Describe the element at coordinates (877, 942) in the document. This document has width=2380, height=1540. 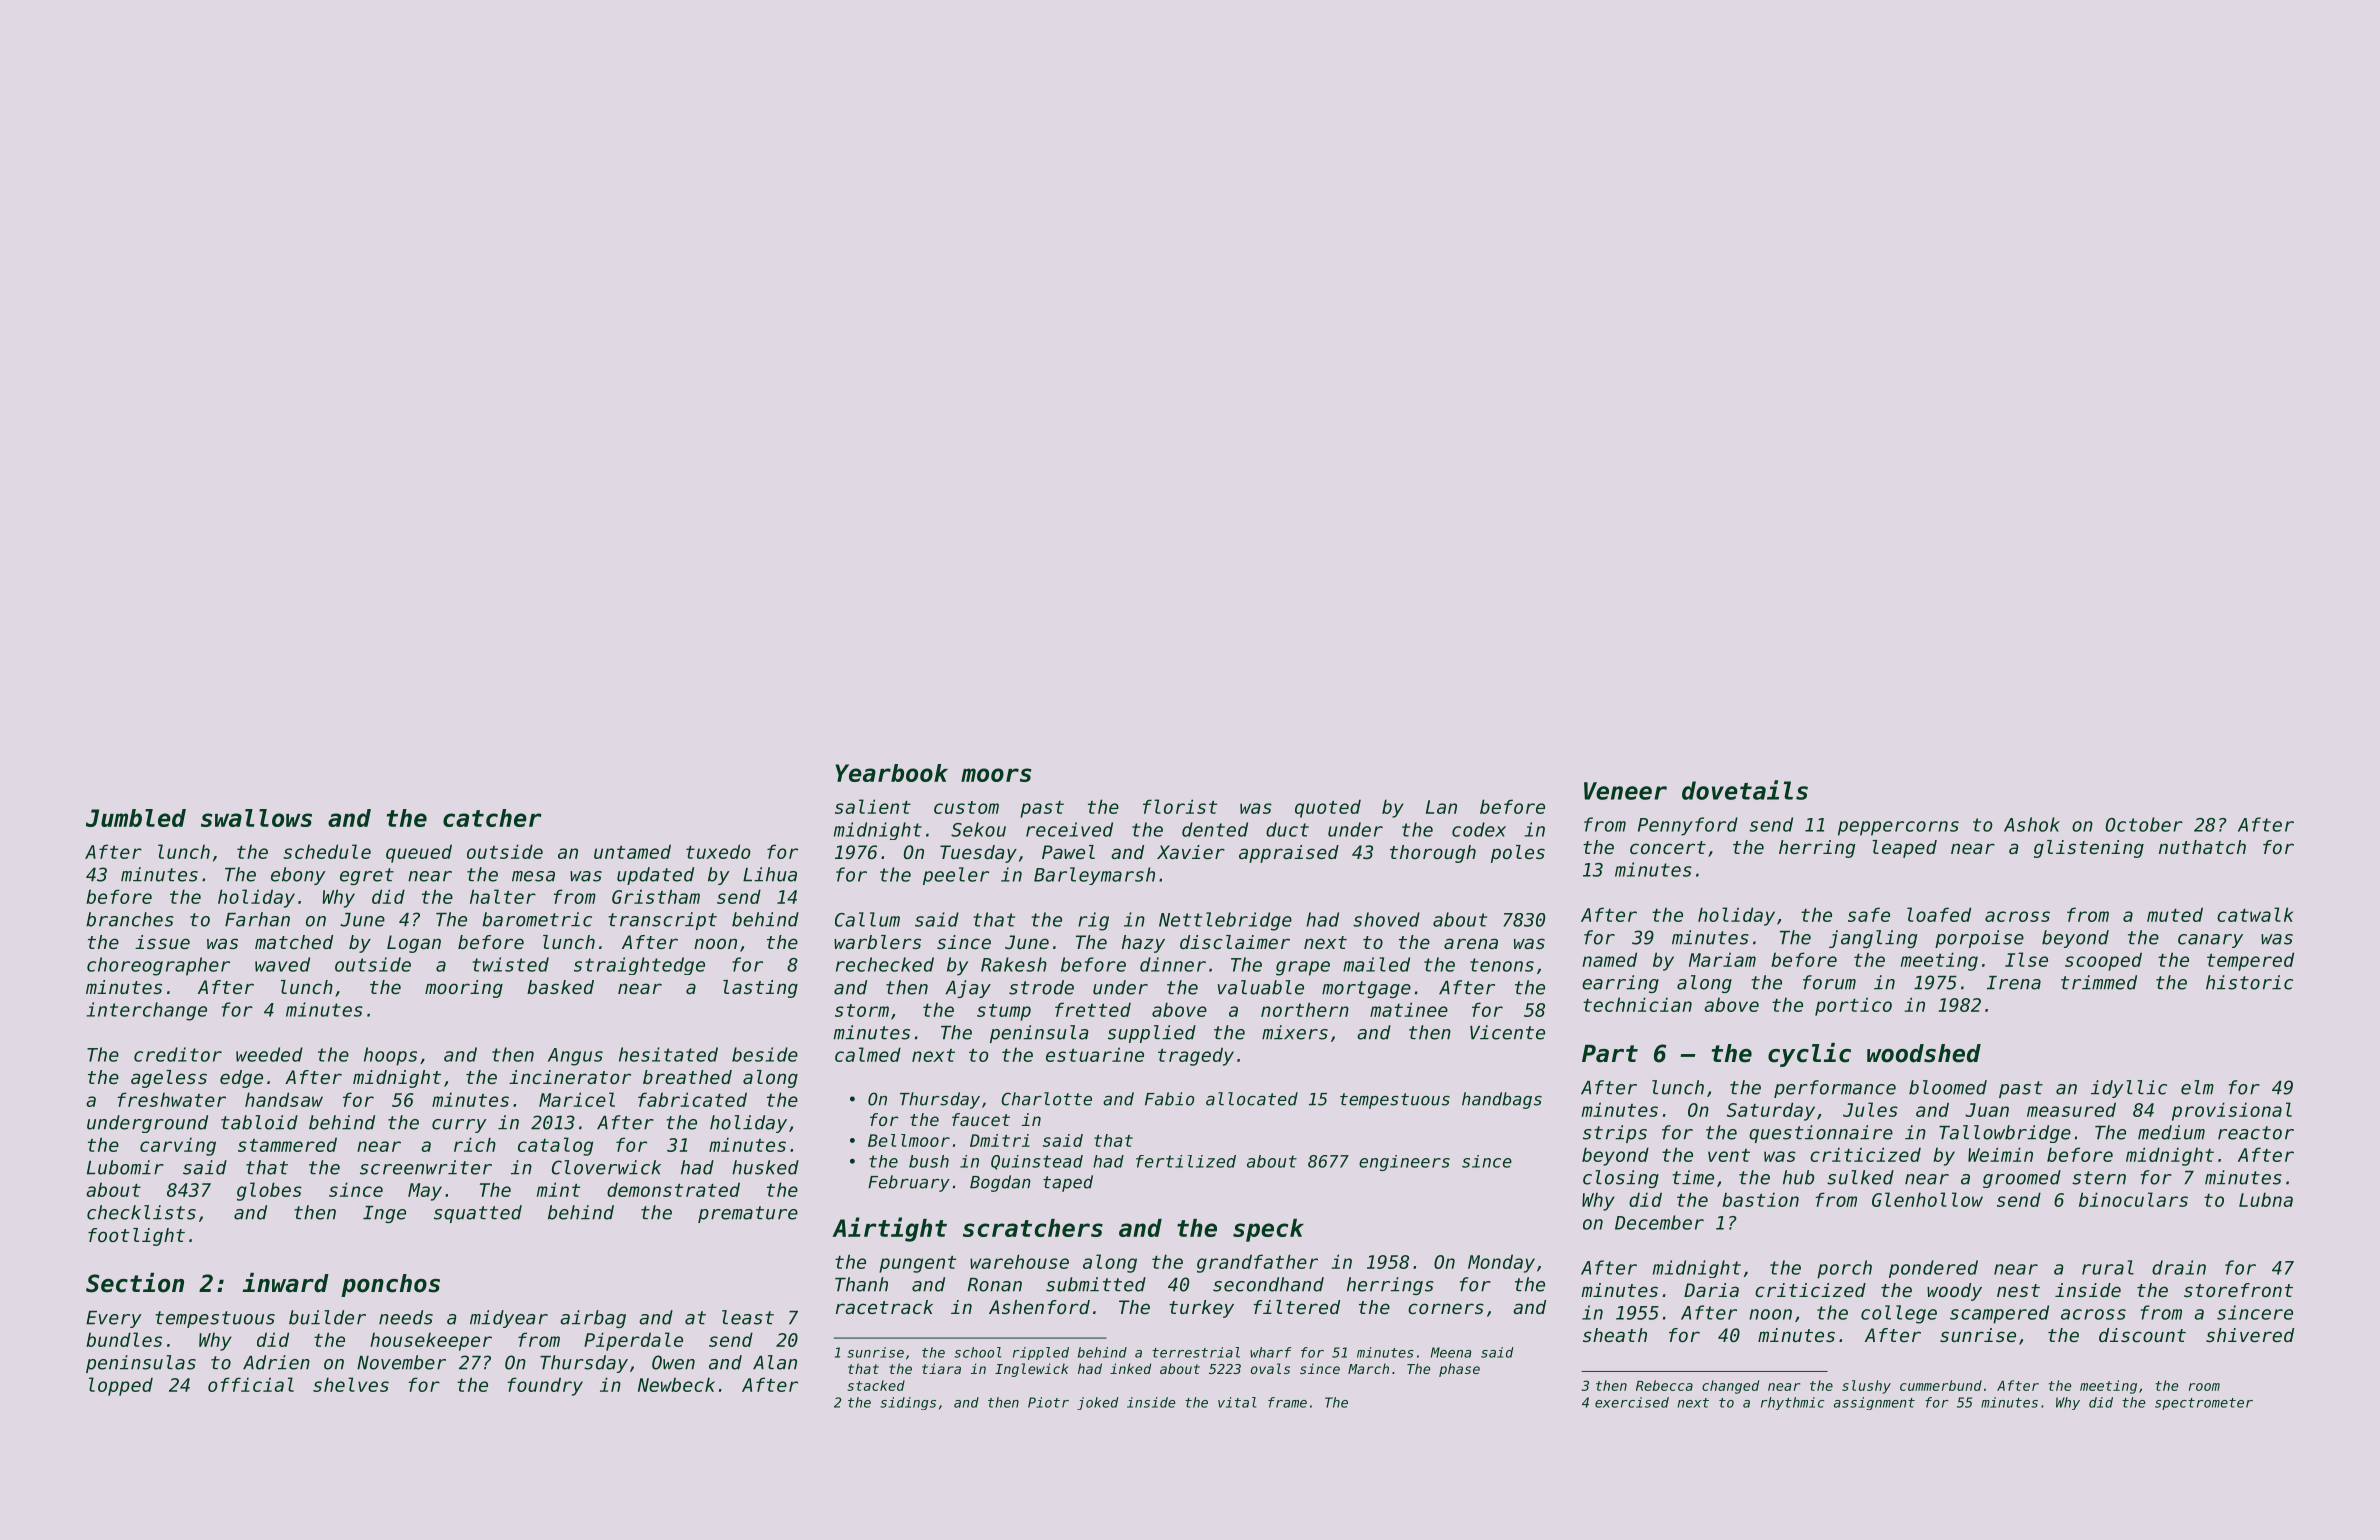
I see `warblers` at that location.
